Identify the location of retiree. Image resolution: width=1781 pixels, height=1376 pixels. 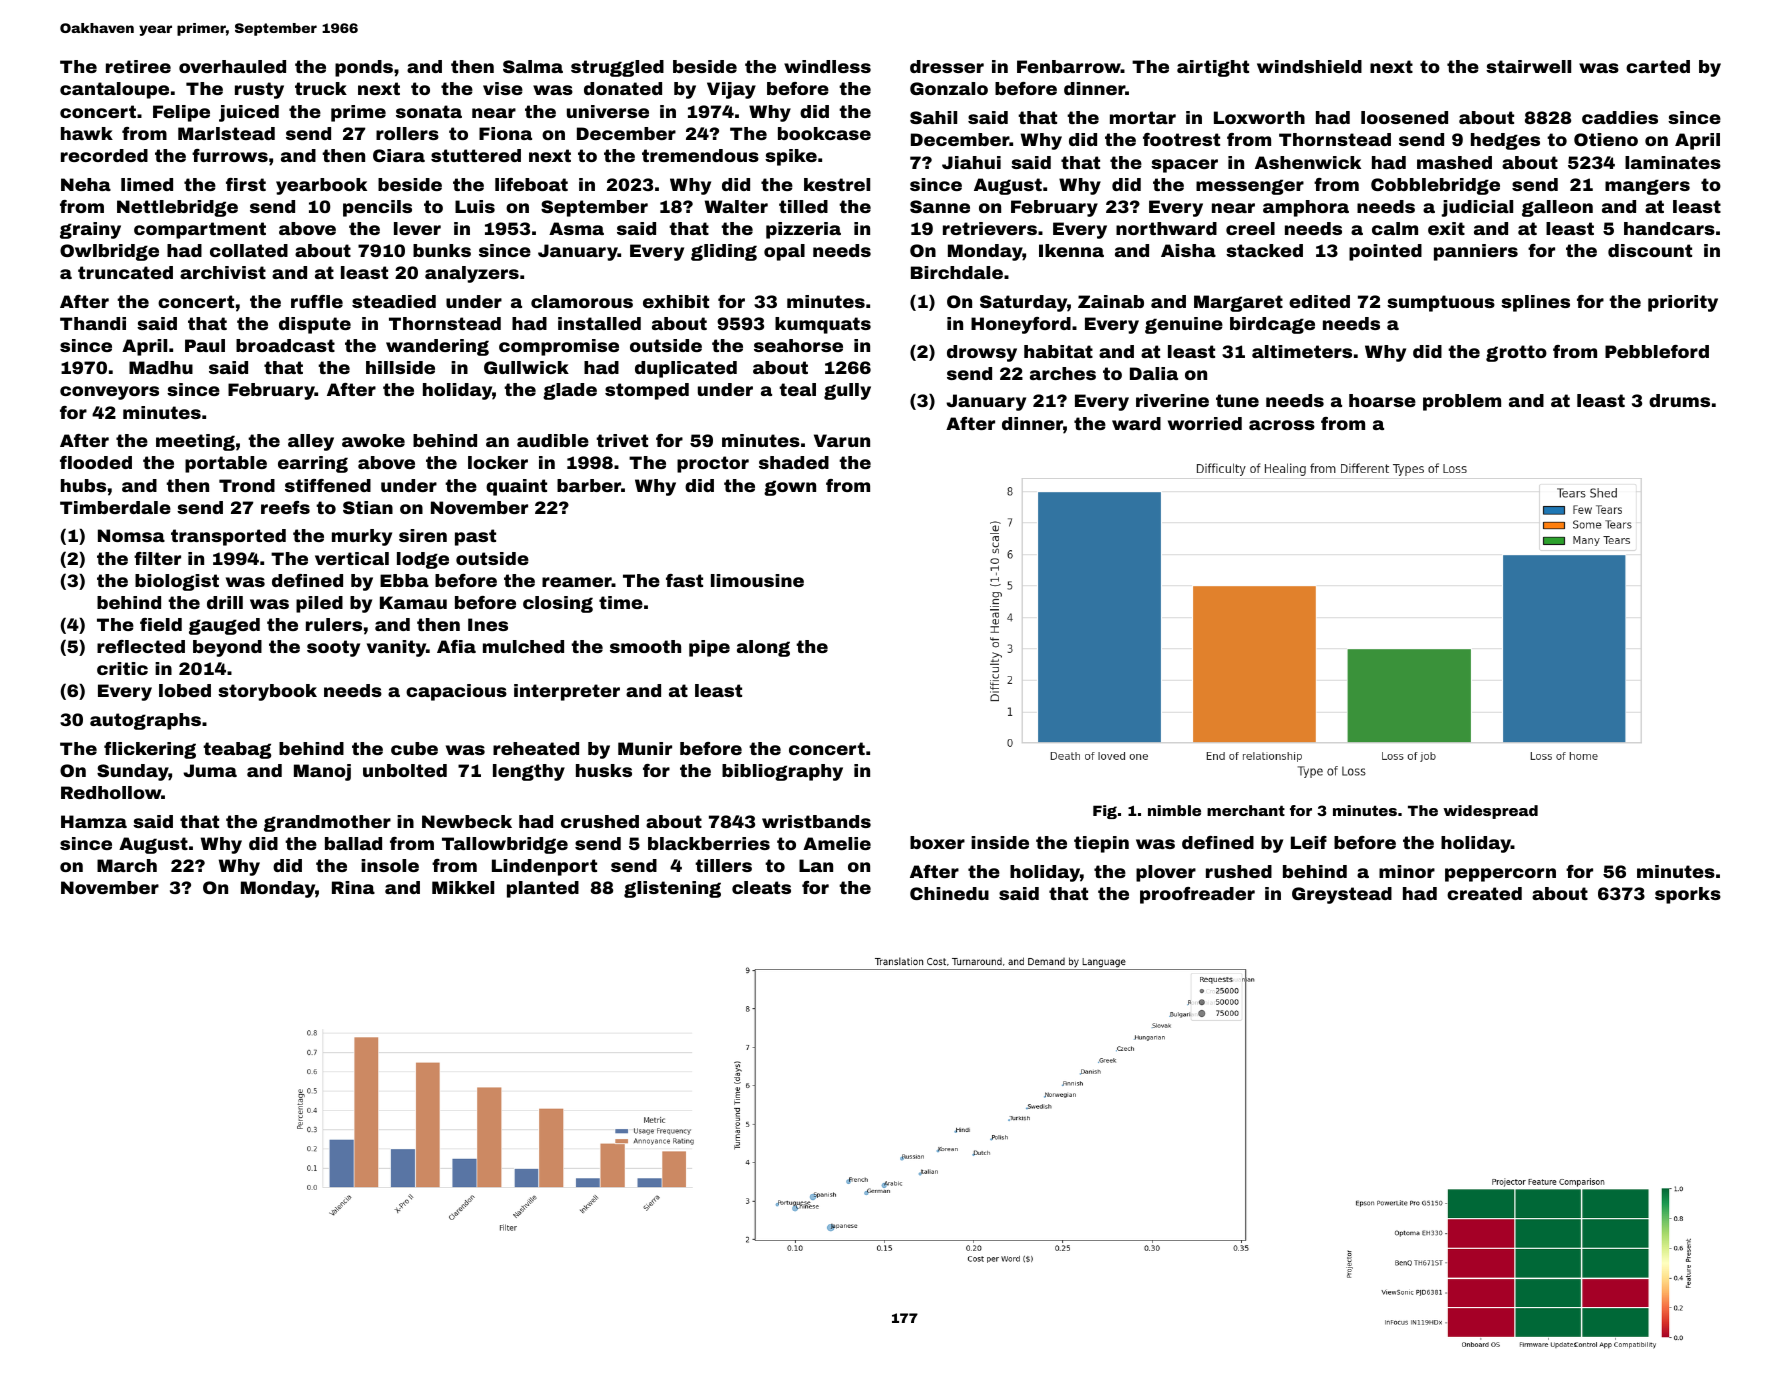
(138, 66).
